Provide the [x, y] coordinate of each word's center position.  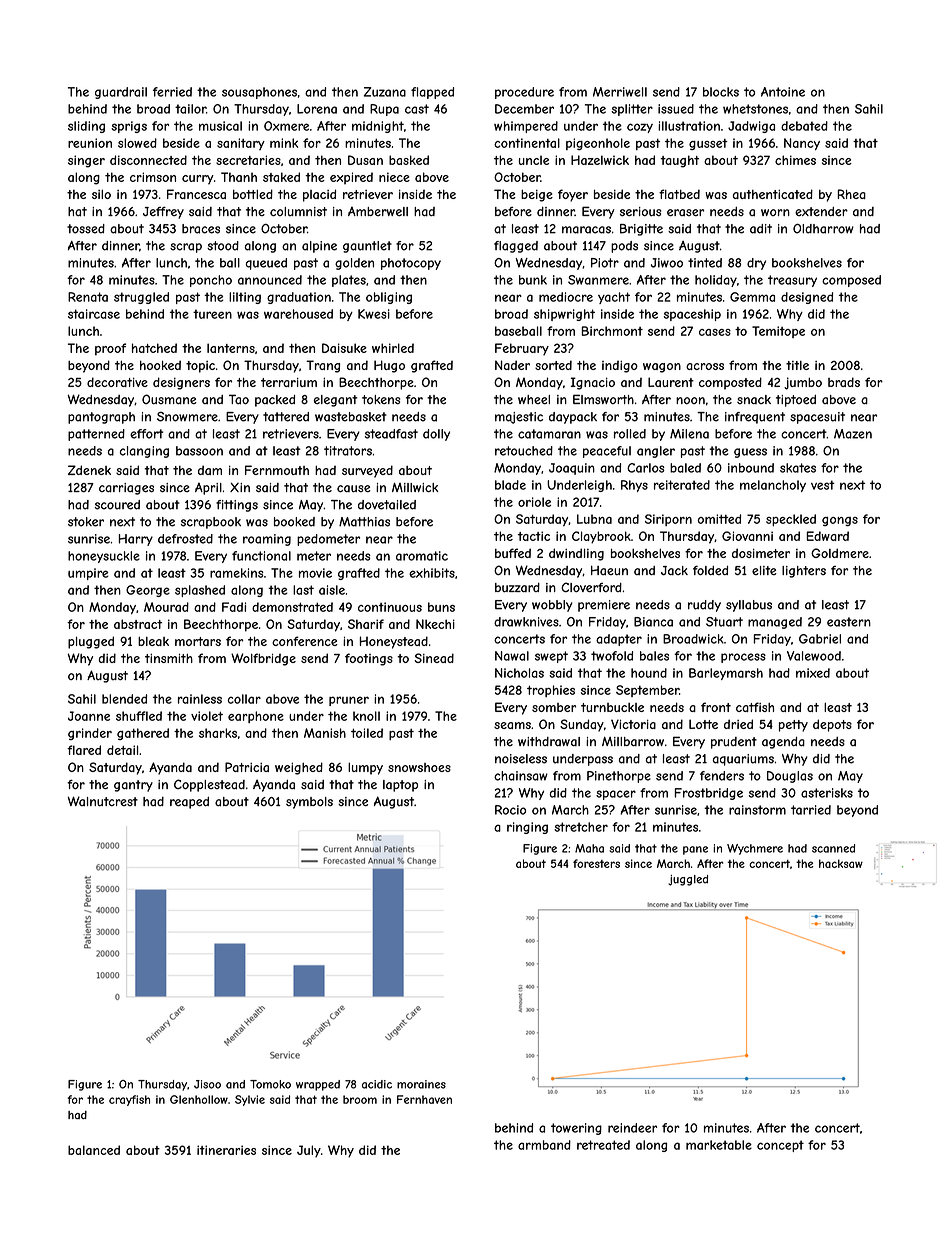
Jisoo [207, 1084]
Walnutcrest [103, 801]
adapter [619, 640]
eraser [685, 212]
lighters [804, 572]
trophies [551, 691]
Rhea [852, 194]
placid [319, 195]
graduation [299, 298]
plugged [91, 642]
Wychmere [755, 849]
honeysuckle [104, 557]
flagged [516, 247]
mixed [813, 673]
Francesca [196, 194]
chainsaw [521, 776]
